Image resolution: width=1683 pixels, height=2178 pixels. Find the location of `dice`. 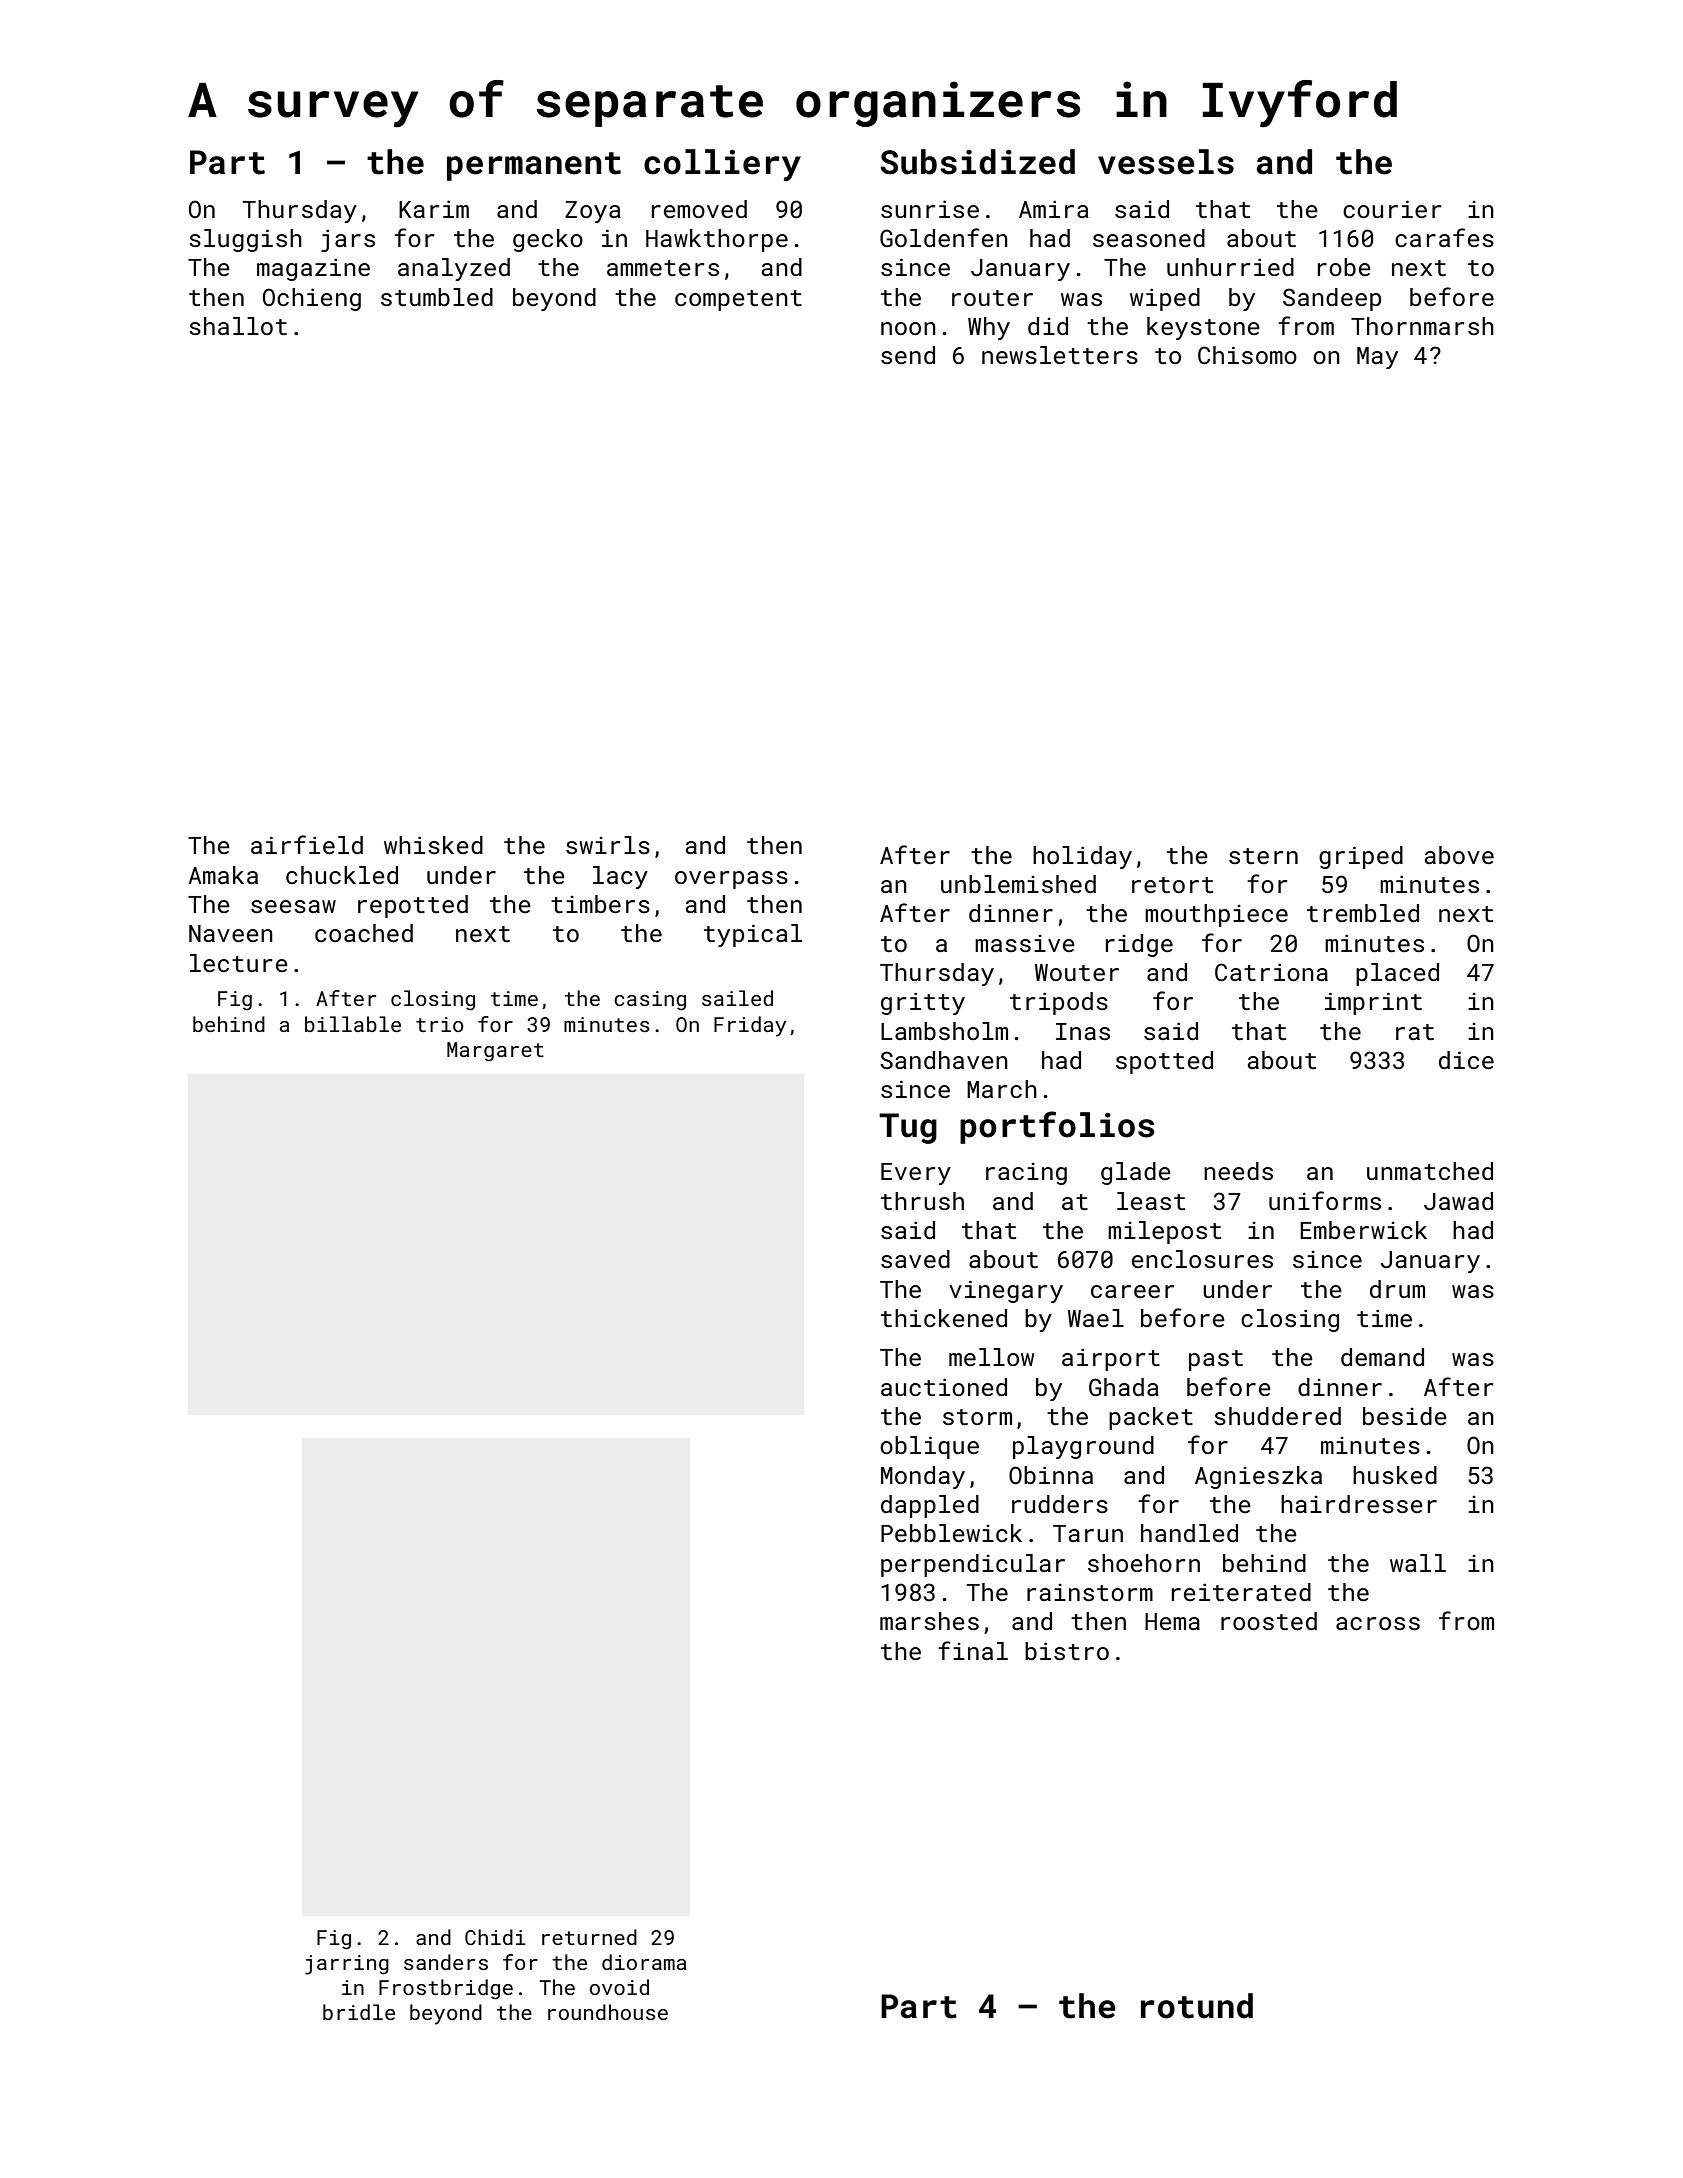

dice is located at coordinates (1466, 1060).
